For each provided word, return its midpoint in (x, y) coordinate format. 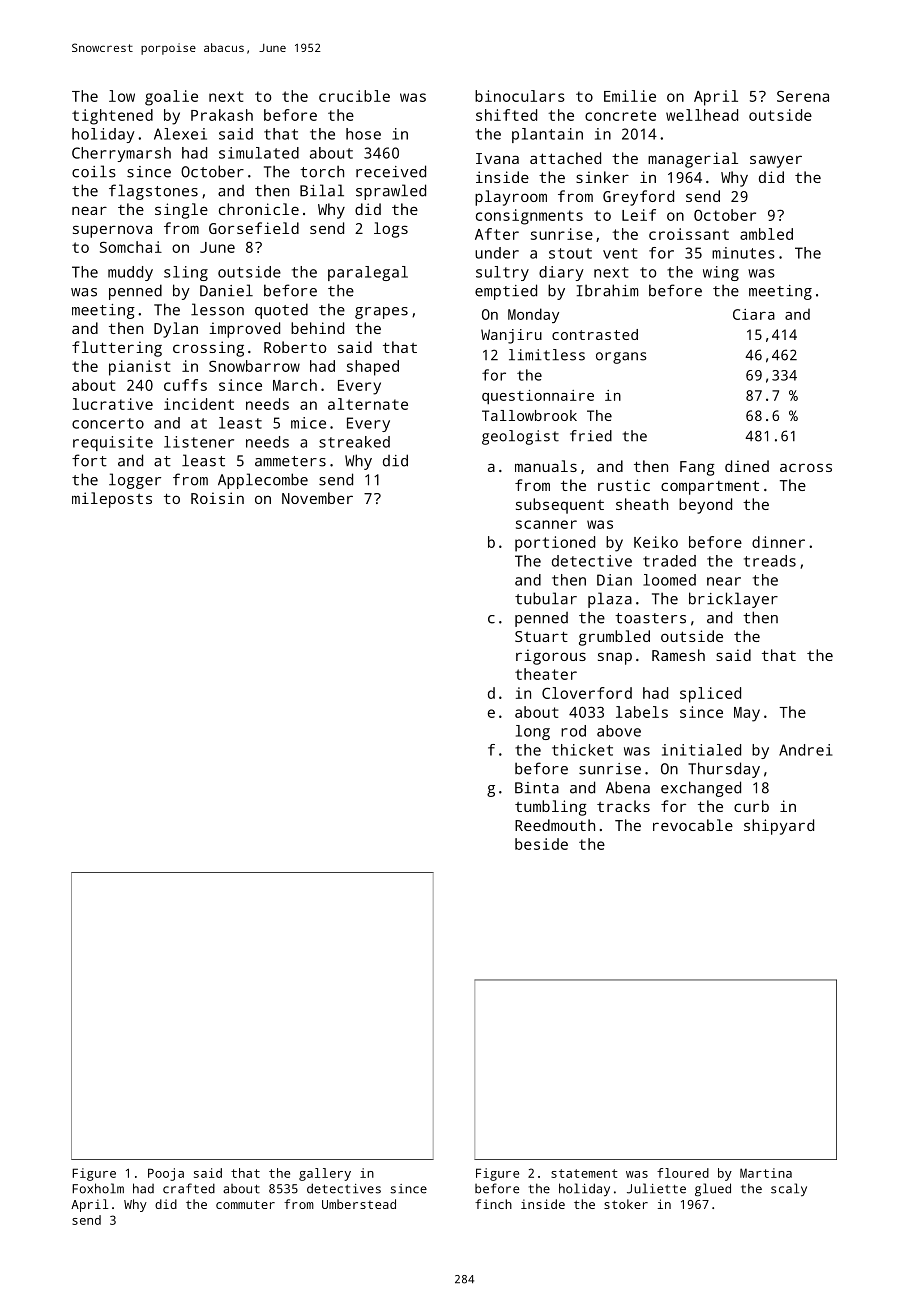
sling (186, 273)
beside (541, 844)
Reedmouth (555, 825)
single (181, 211)
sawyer (776, 161)
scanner (546, 524)
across (806, 467)
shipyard (779, 827)
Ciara (754, 314)
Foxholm (98, 1188)
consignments (529, 217)
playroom (511, 198)
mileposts (112, 500)
